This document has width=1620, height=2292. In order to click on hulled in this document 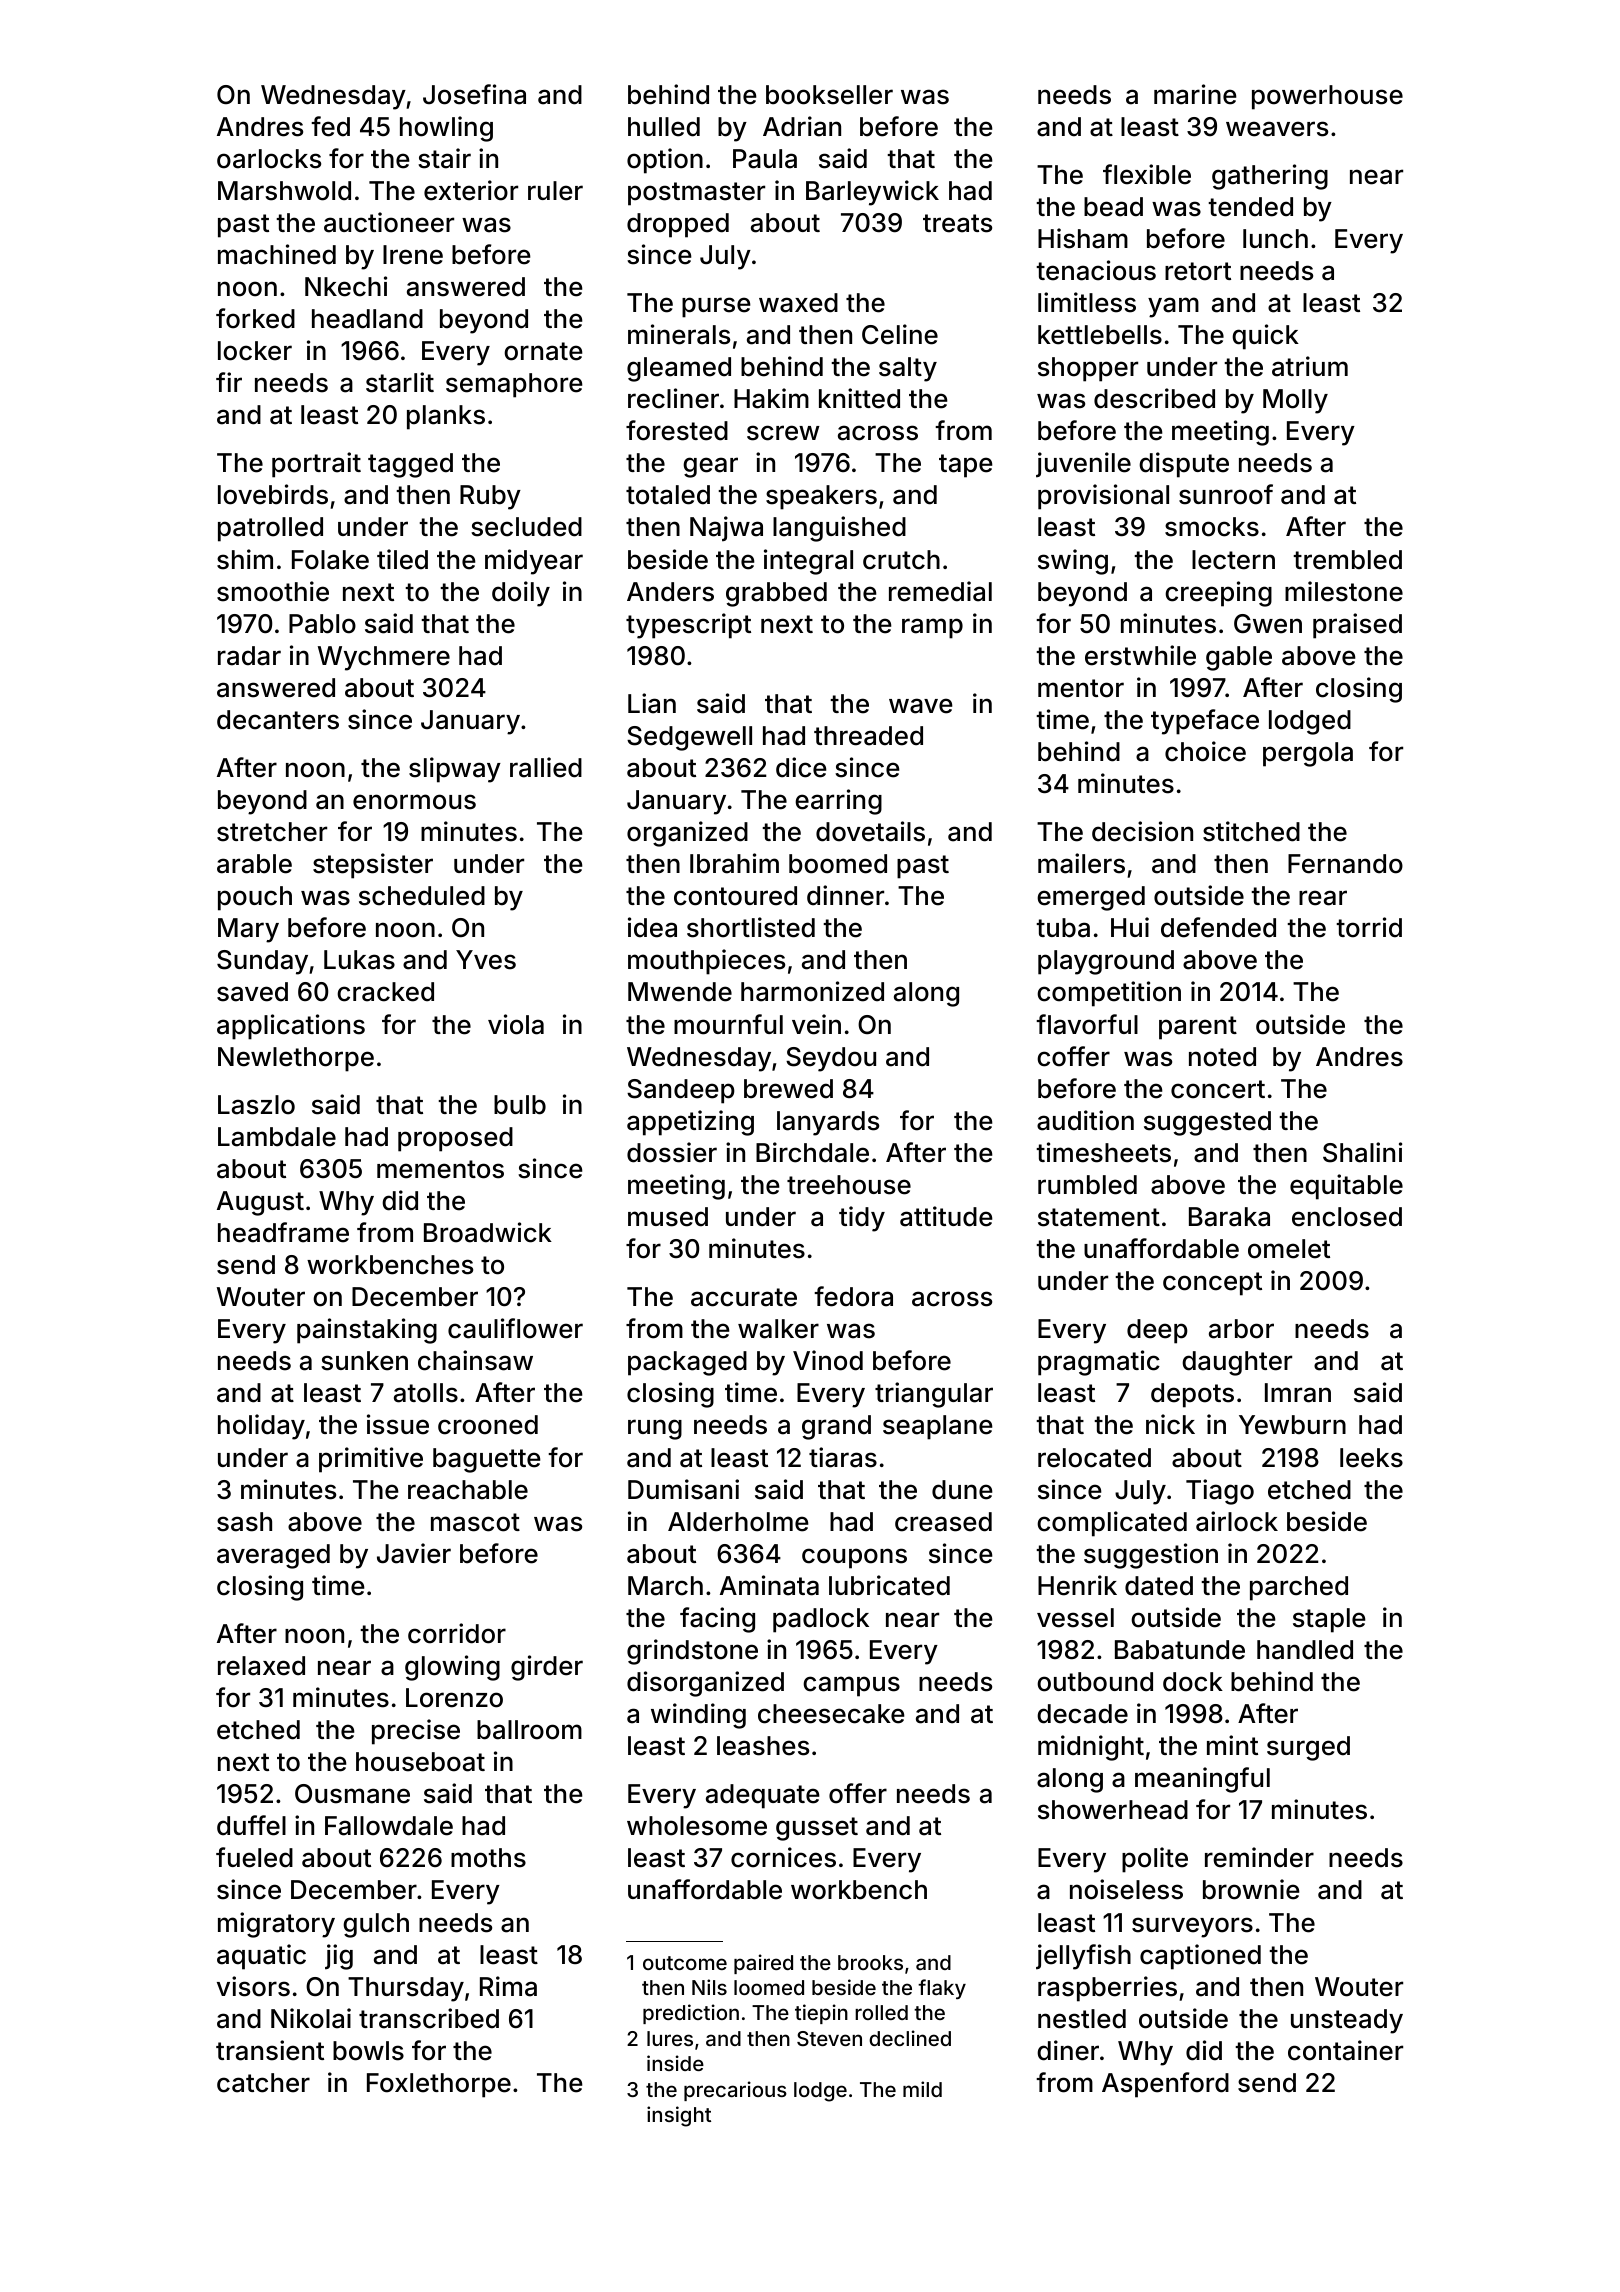, I will do `click(664, 127)`.
